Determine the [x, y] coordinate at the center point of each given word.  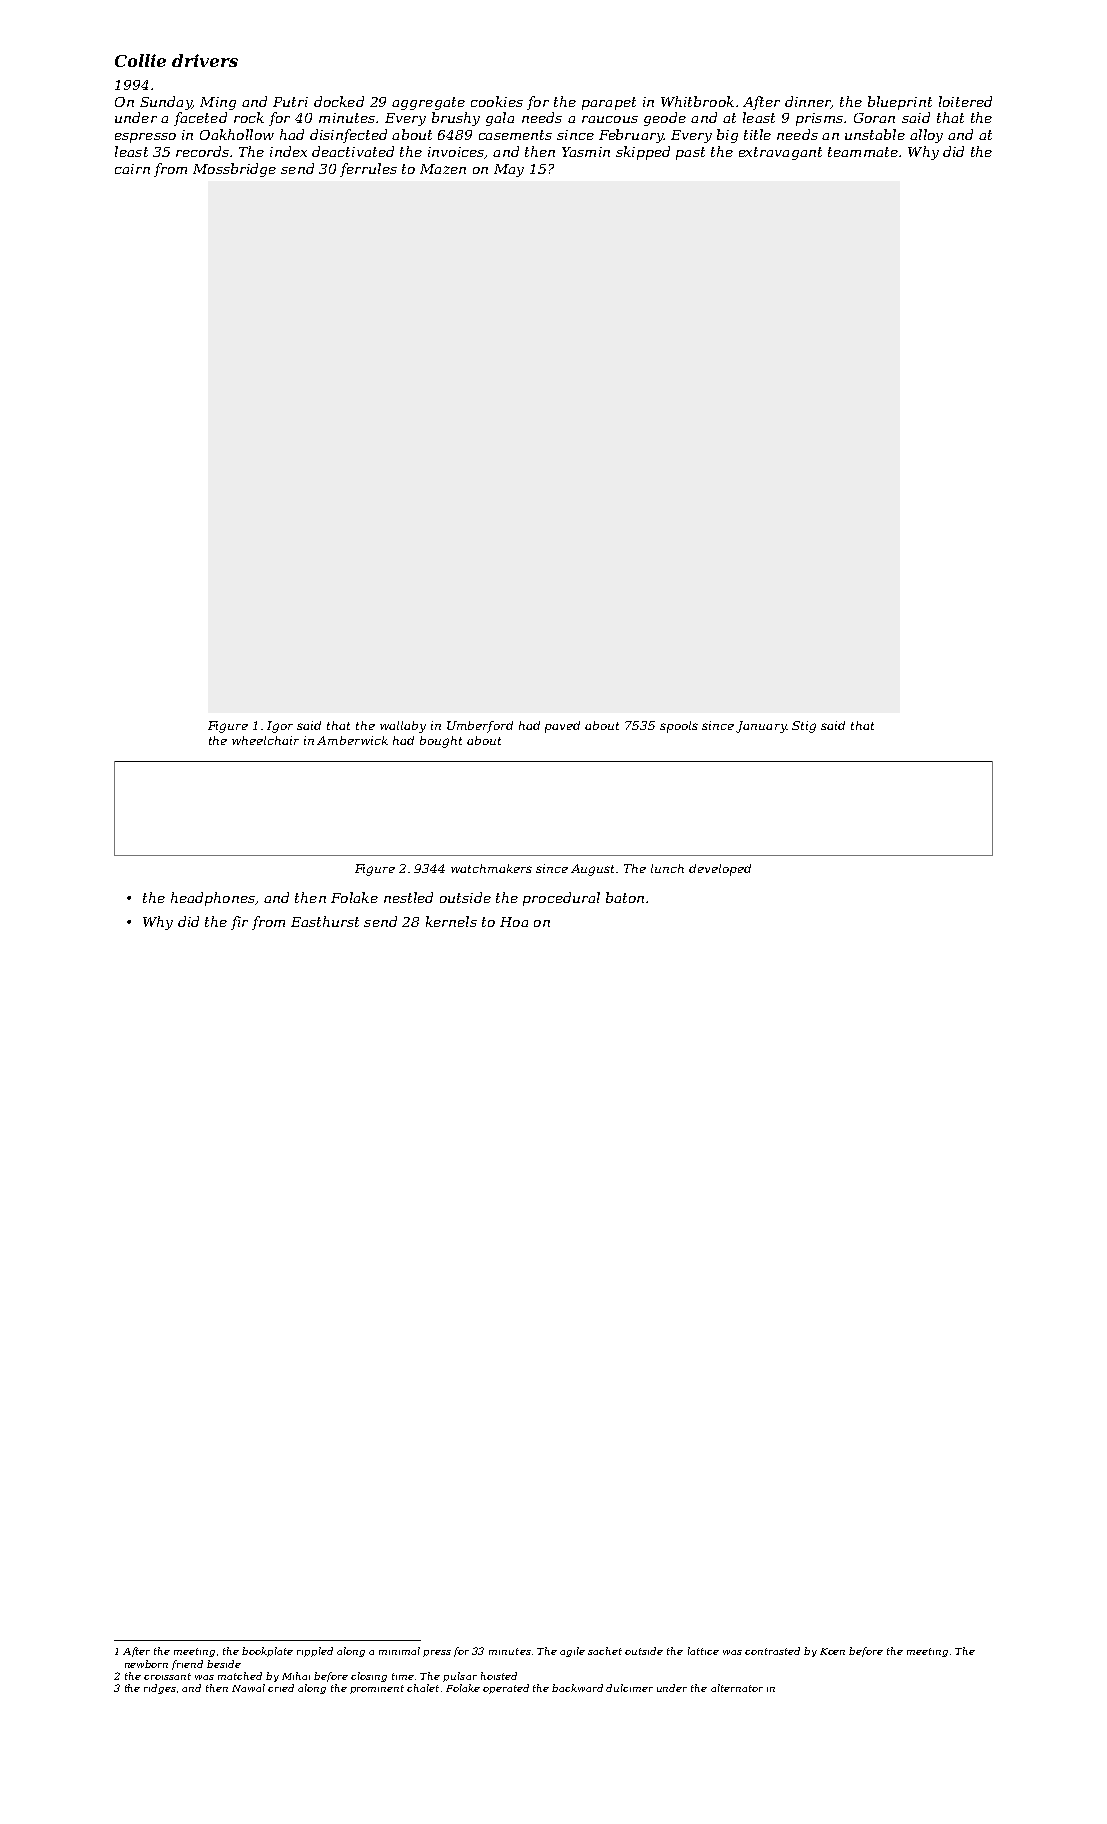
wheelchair [265, 740]
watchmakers [491, 868]
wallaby [403, 727]
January [761, 727]
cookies [497, 101]
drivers [205, 60]
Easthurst [325, 921]
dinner [808, 102]
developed [720, 870]
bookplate [267, 1652]
